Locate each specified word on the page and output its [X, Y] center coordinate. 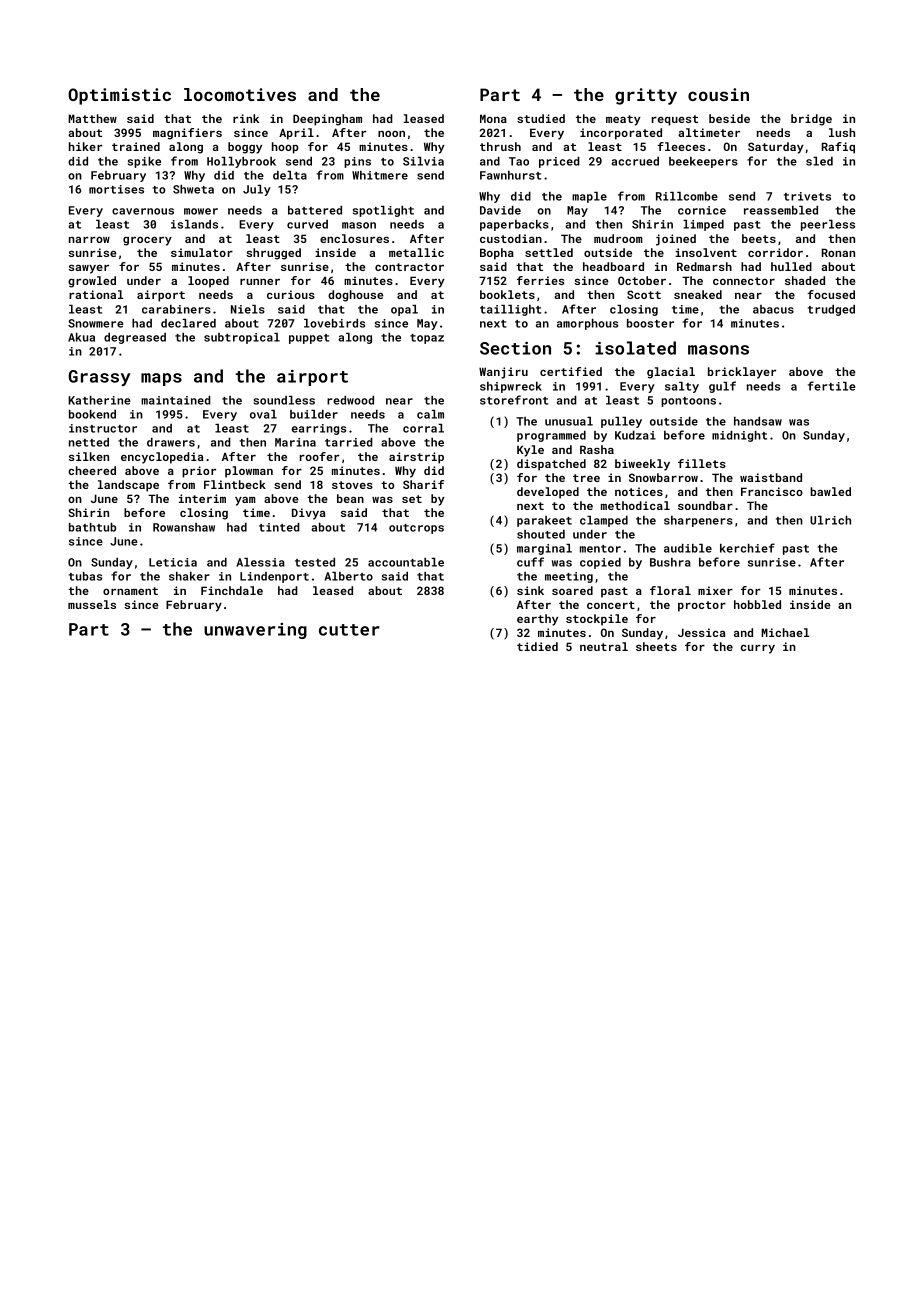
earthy [537, 620]
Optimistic [119, 96]
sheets [656, 646]
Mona [493, 118]
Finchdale [232, 590]
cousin [718, 94]
